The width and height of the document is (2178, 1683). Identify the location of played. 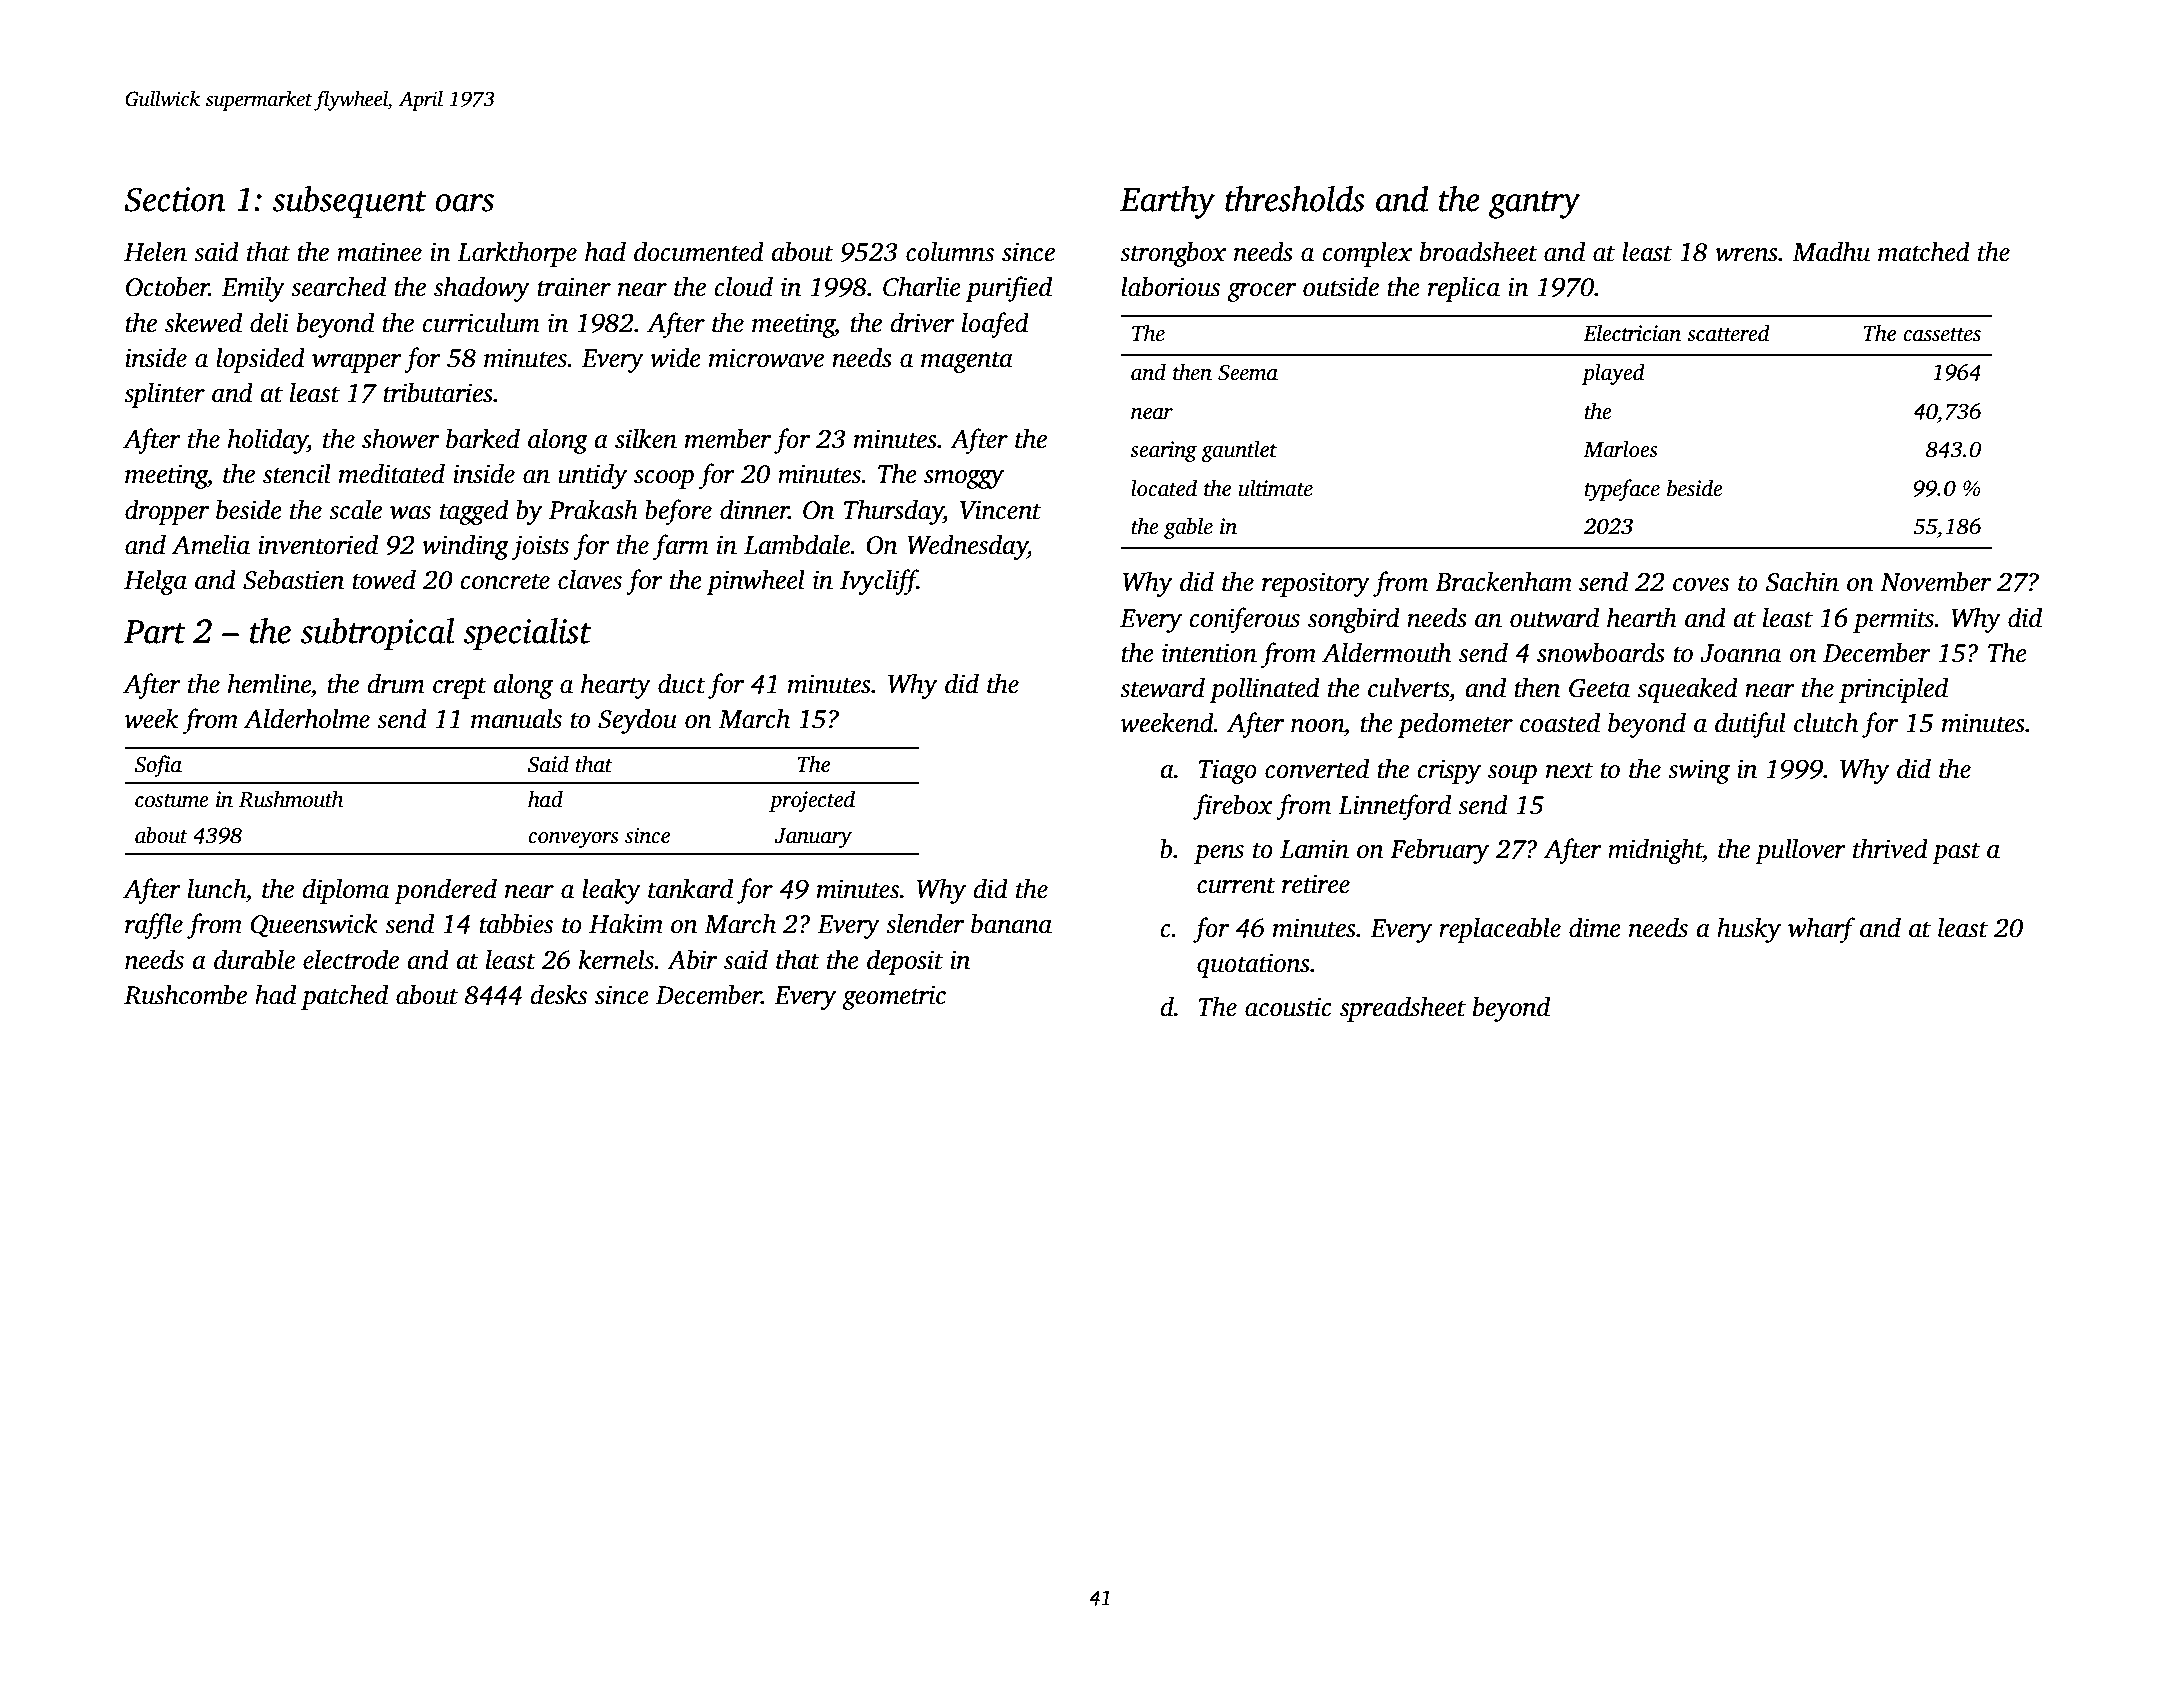
(1613, 374).
